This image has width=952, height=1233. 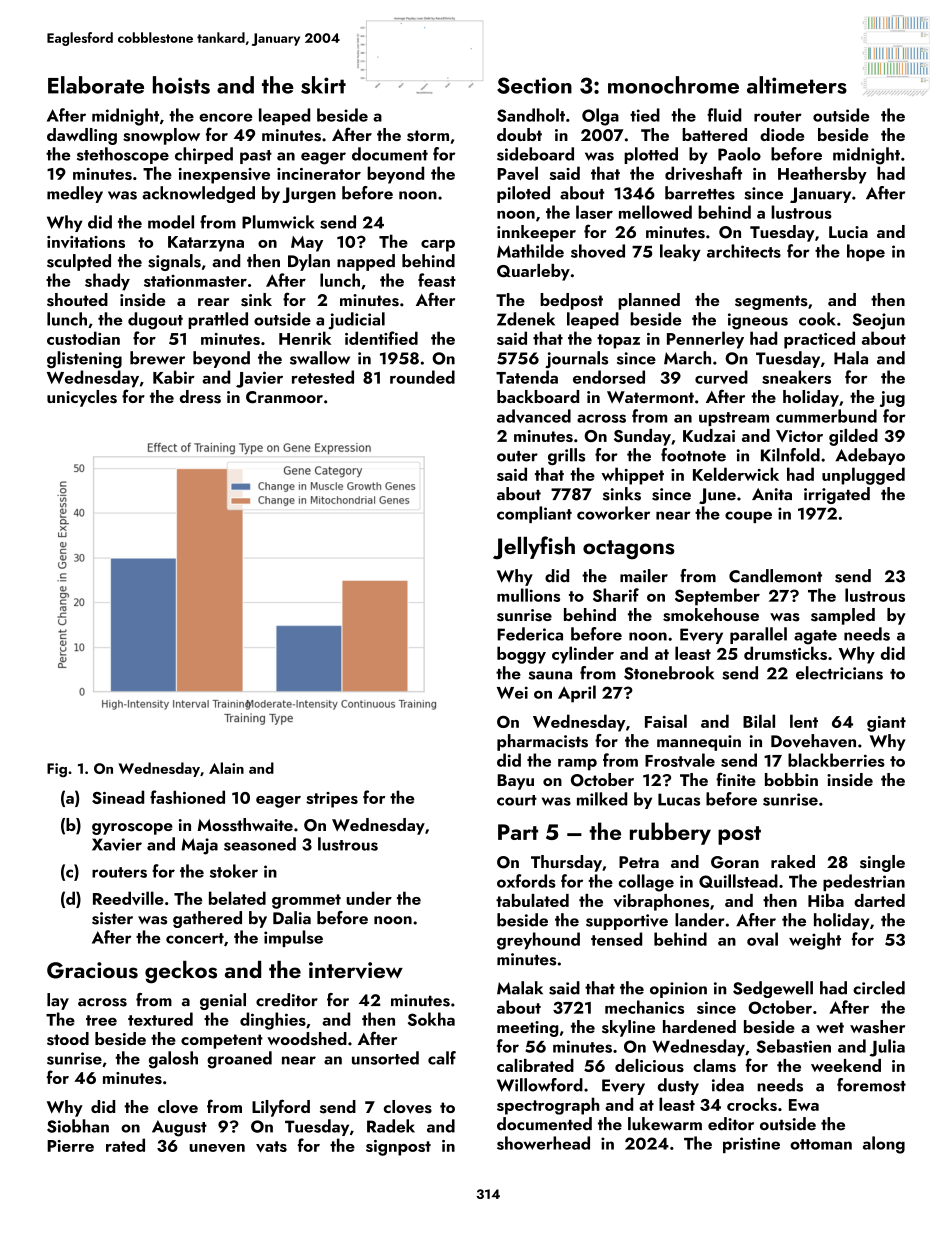 I want to click on endorsed, so click(x=609, y=377).
